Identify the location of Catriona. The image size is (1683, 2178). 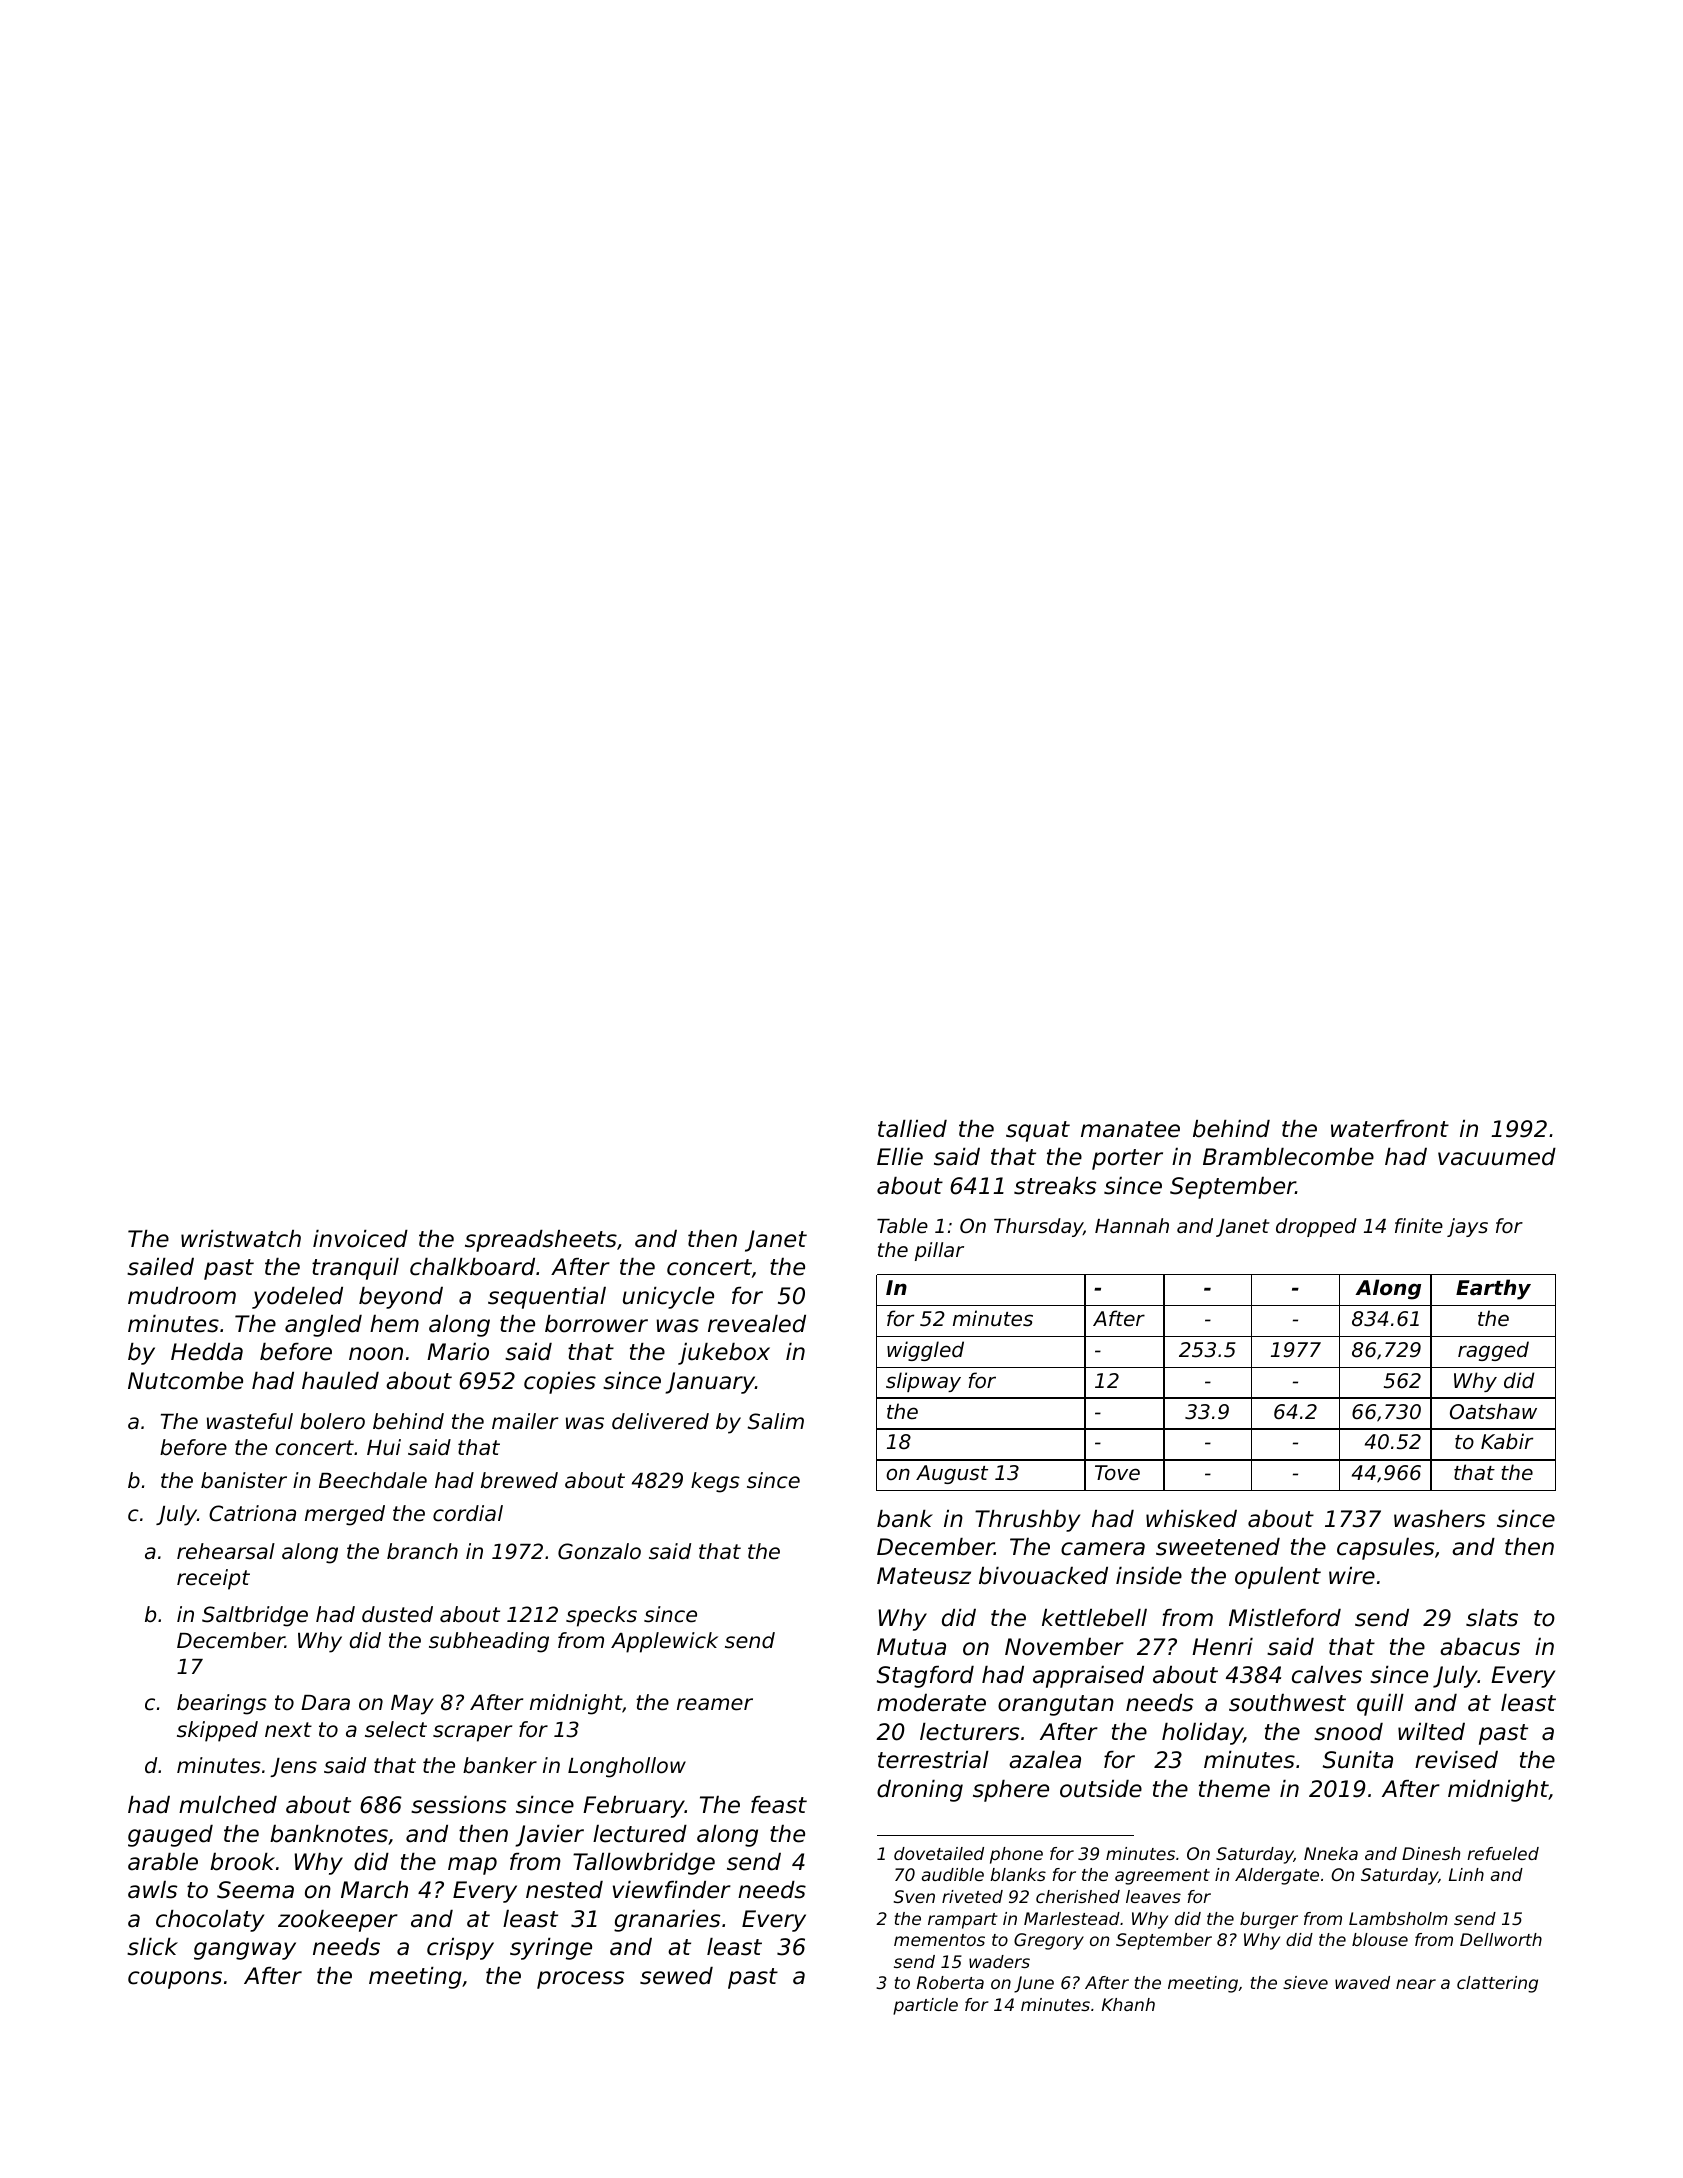
(252, 1513).
